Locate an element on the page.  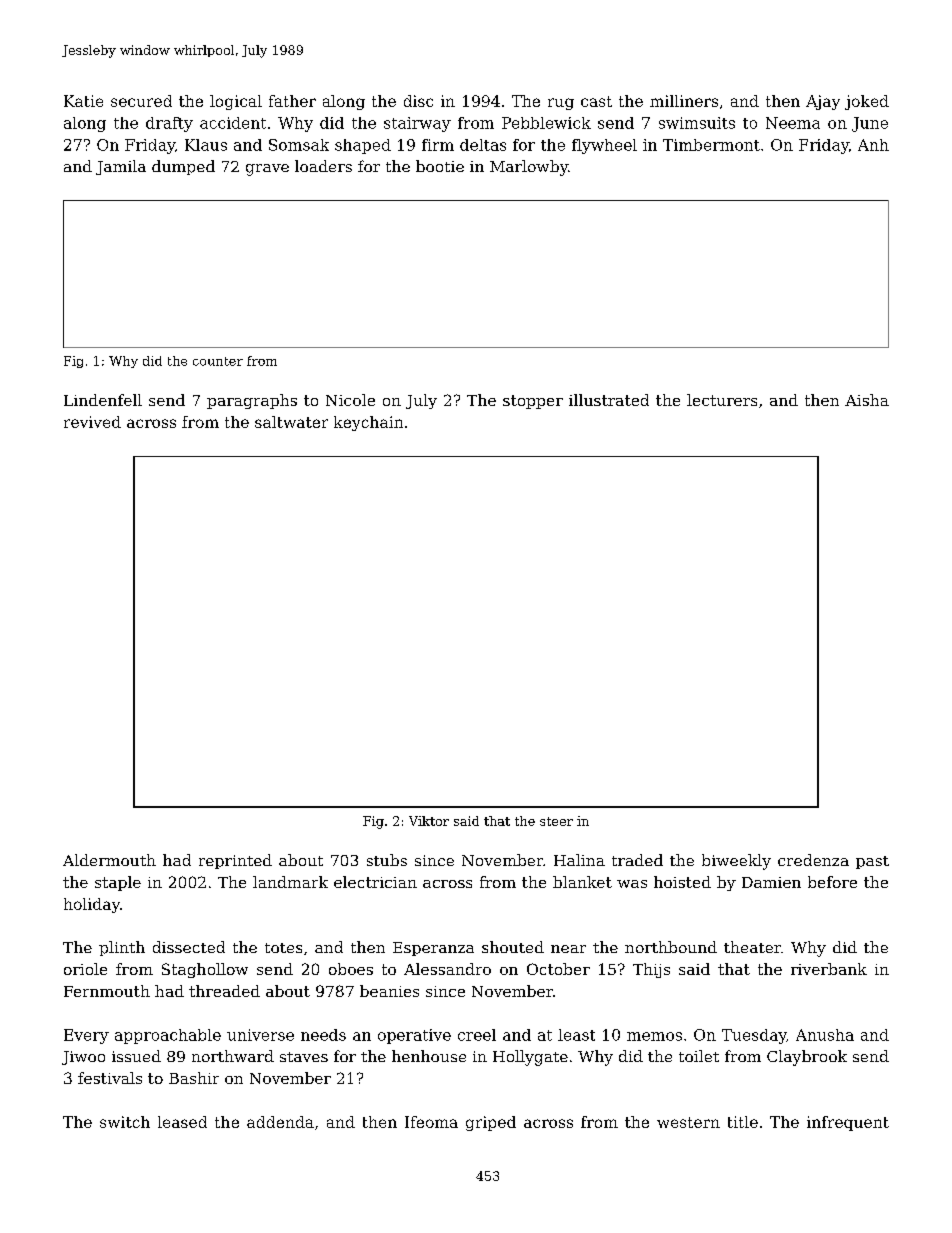
October is located at coordinates (558, 969).
